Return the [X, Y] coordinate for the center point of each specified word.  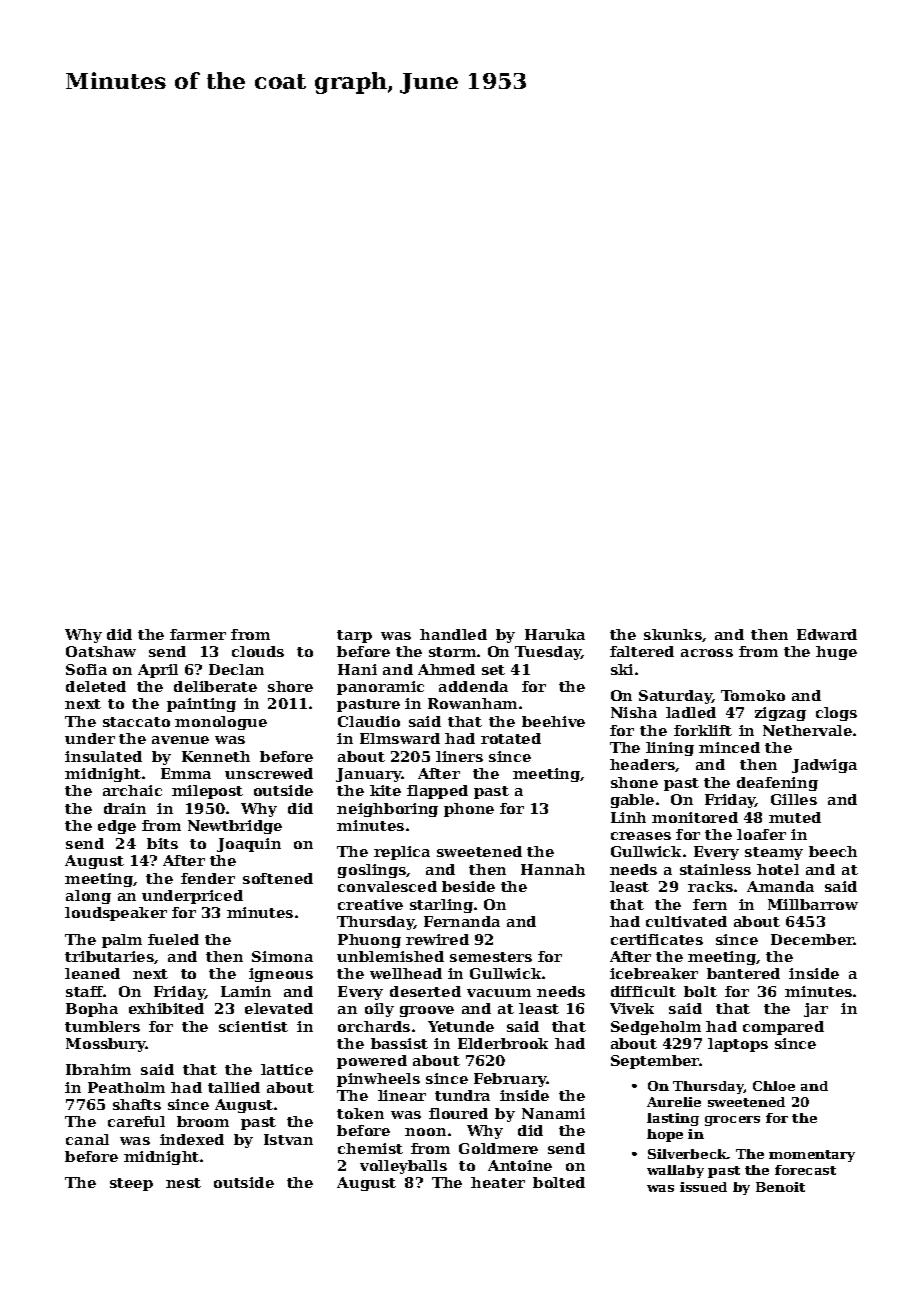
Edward [827, 634]
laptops [738, 1045]
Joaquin [249, 845]
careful [136, 1121]
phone [469, 810]
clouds [258, 651]
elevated [279, 1008]
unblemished [390, 956]
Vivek [632, 1008]
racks [710, 886]
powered [372, 1062]
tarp [354, 636]
